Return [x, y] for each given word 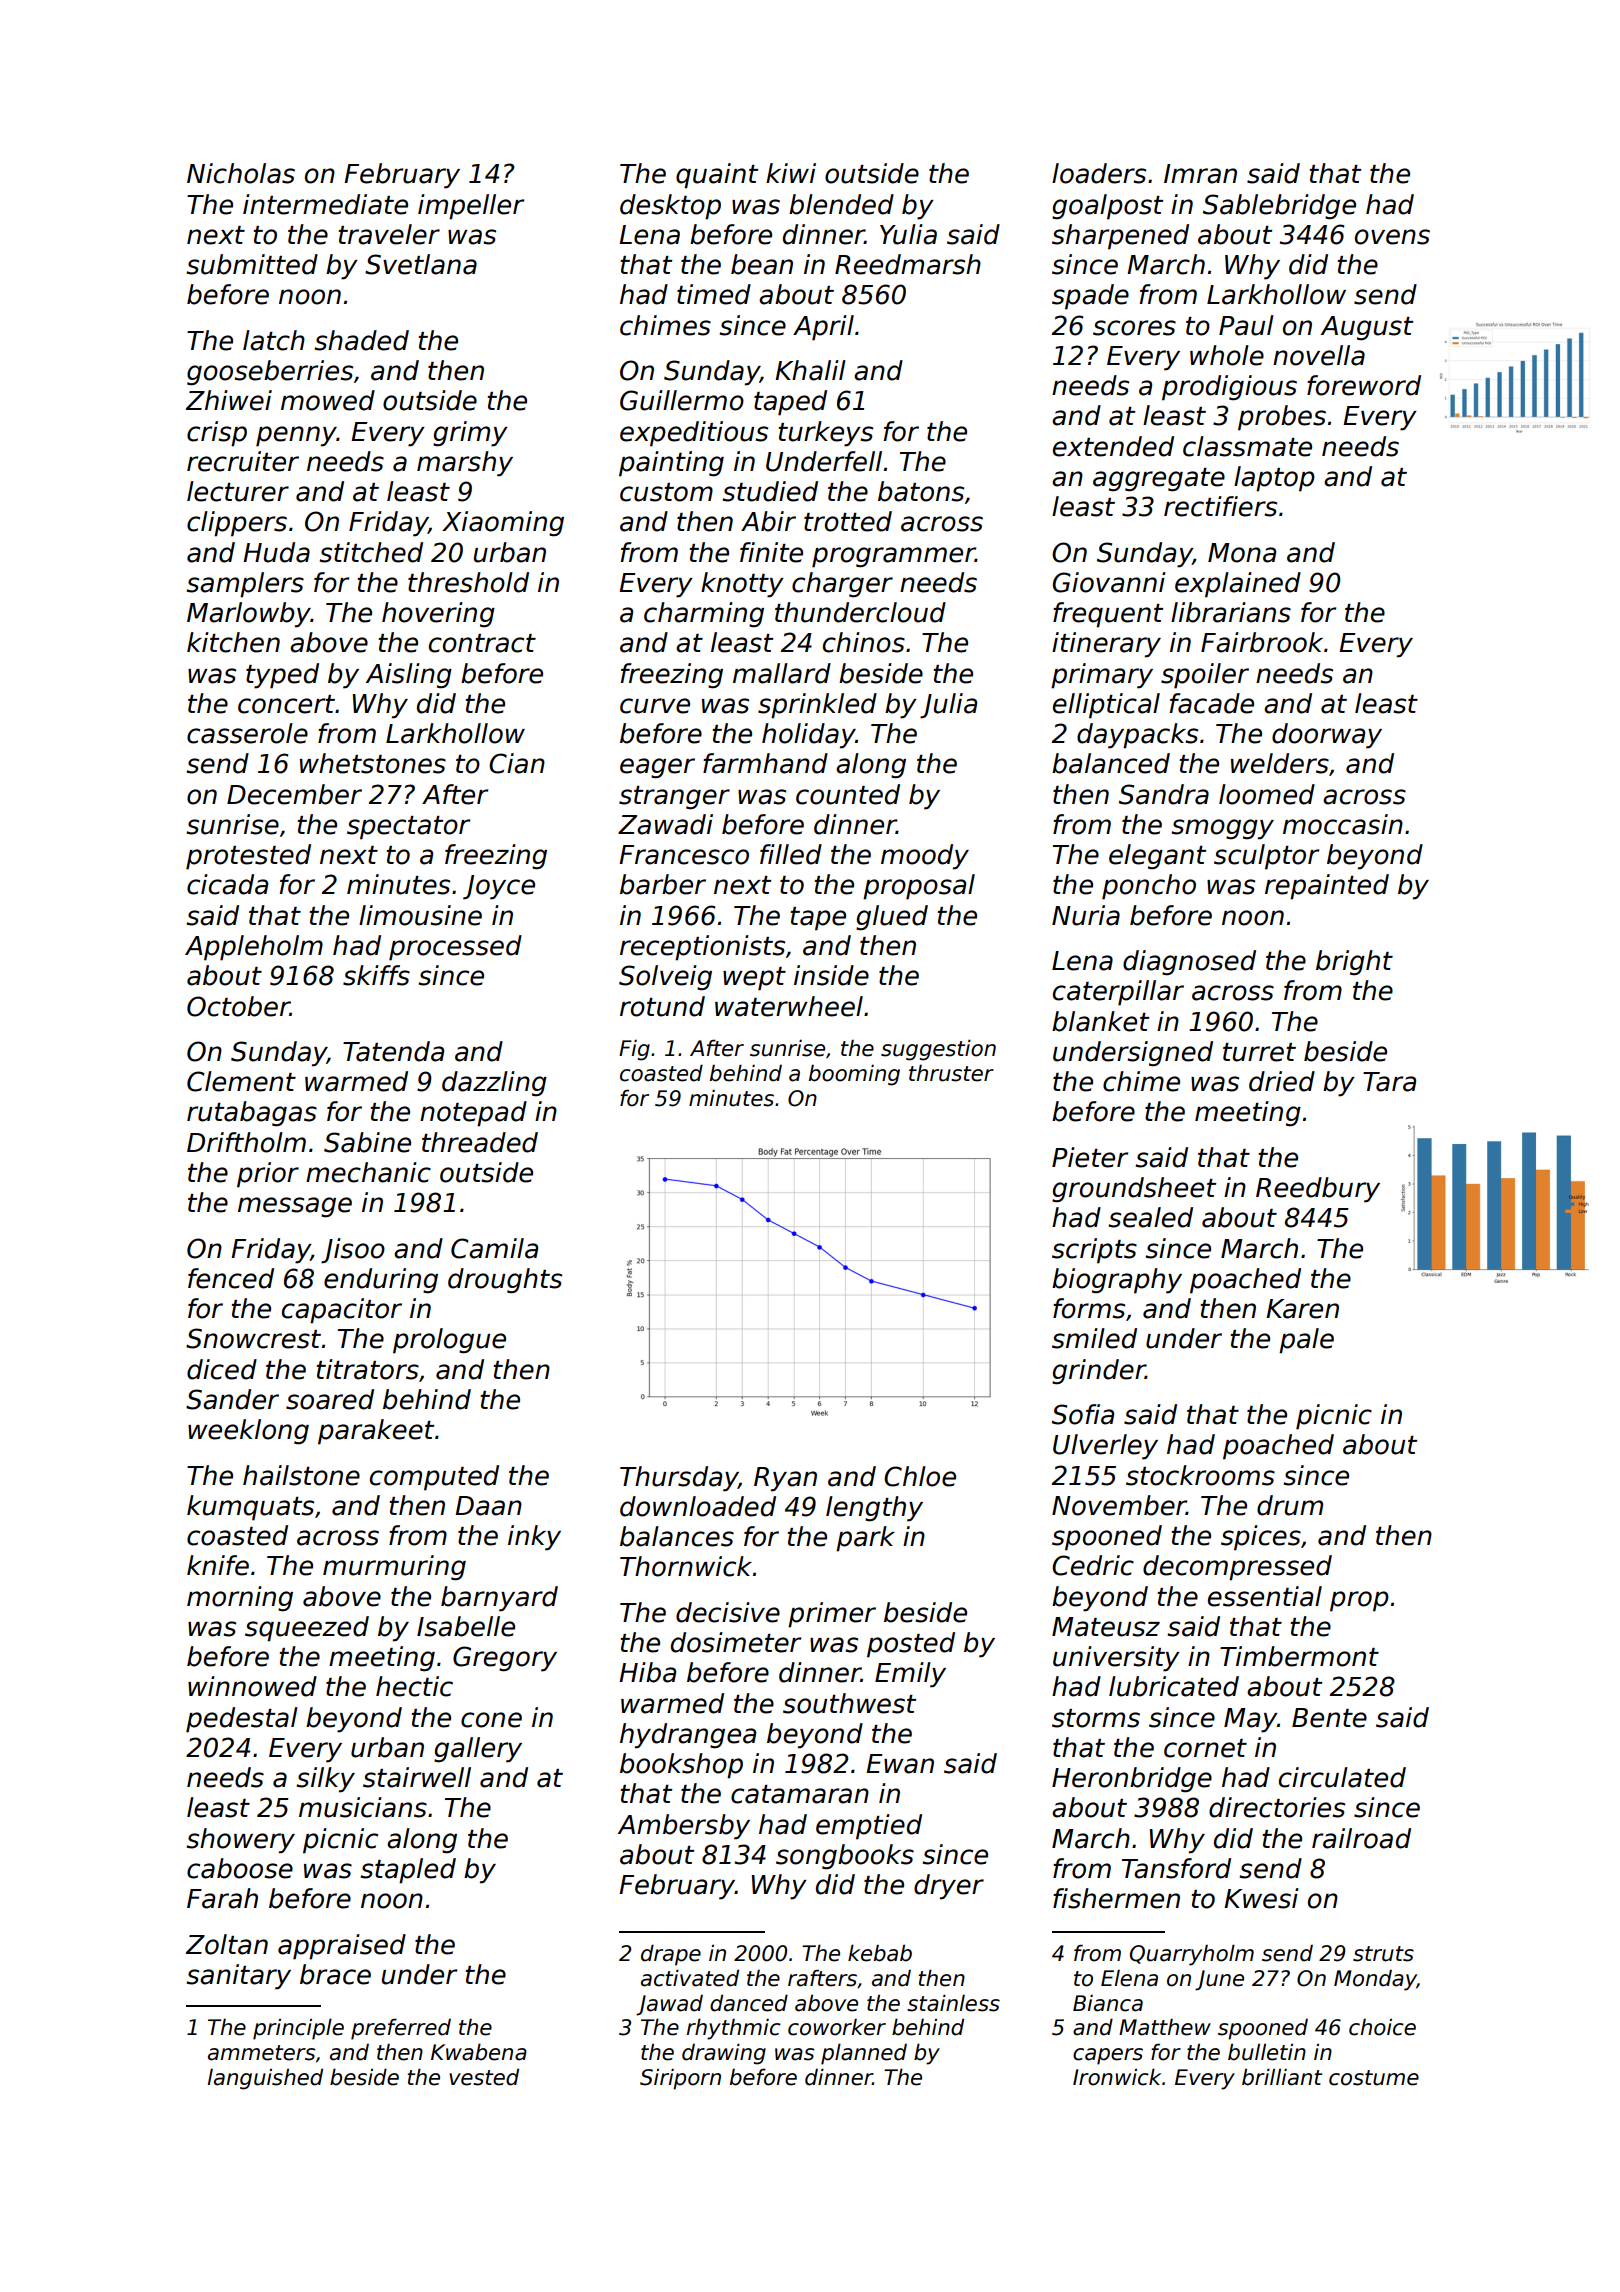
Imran [1200, 174]
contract [482, 643]
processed [455, 948]
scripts [1094, 1251]
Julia [948, 706]
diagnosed [1189, 963]
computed [434, 1478]
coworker [837, 2027]
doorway [1327, 736]
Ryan [785, 1479]
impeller [471, 207]
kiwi [791, 173]
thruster [951, 1073]
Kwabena [479, 2052]
